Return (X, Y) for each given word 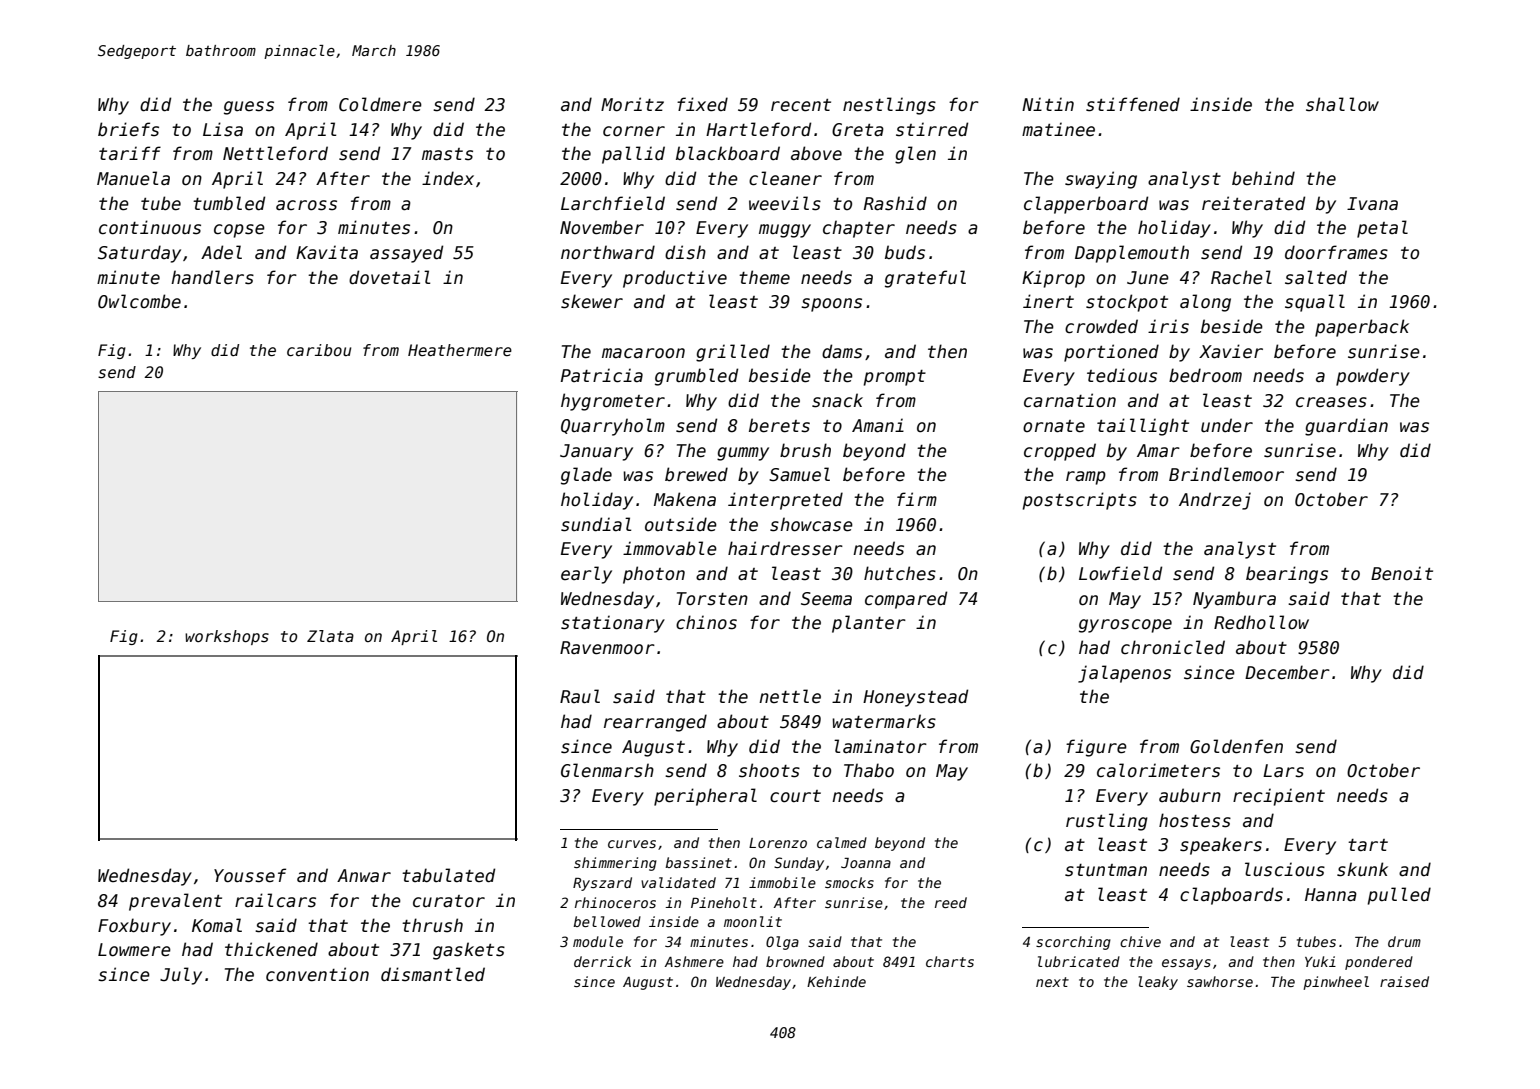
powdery (1373, 377)
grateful (925, 279)
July (181, 976)
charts (950, 961)
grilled (733, 353)
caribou (319, 350)
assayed (406, 254)
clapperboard (1086, 205)
